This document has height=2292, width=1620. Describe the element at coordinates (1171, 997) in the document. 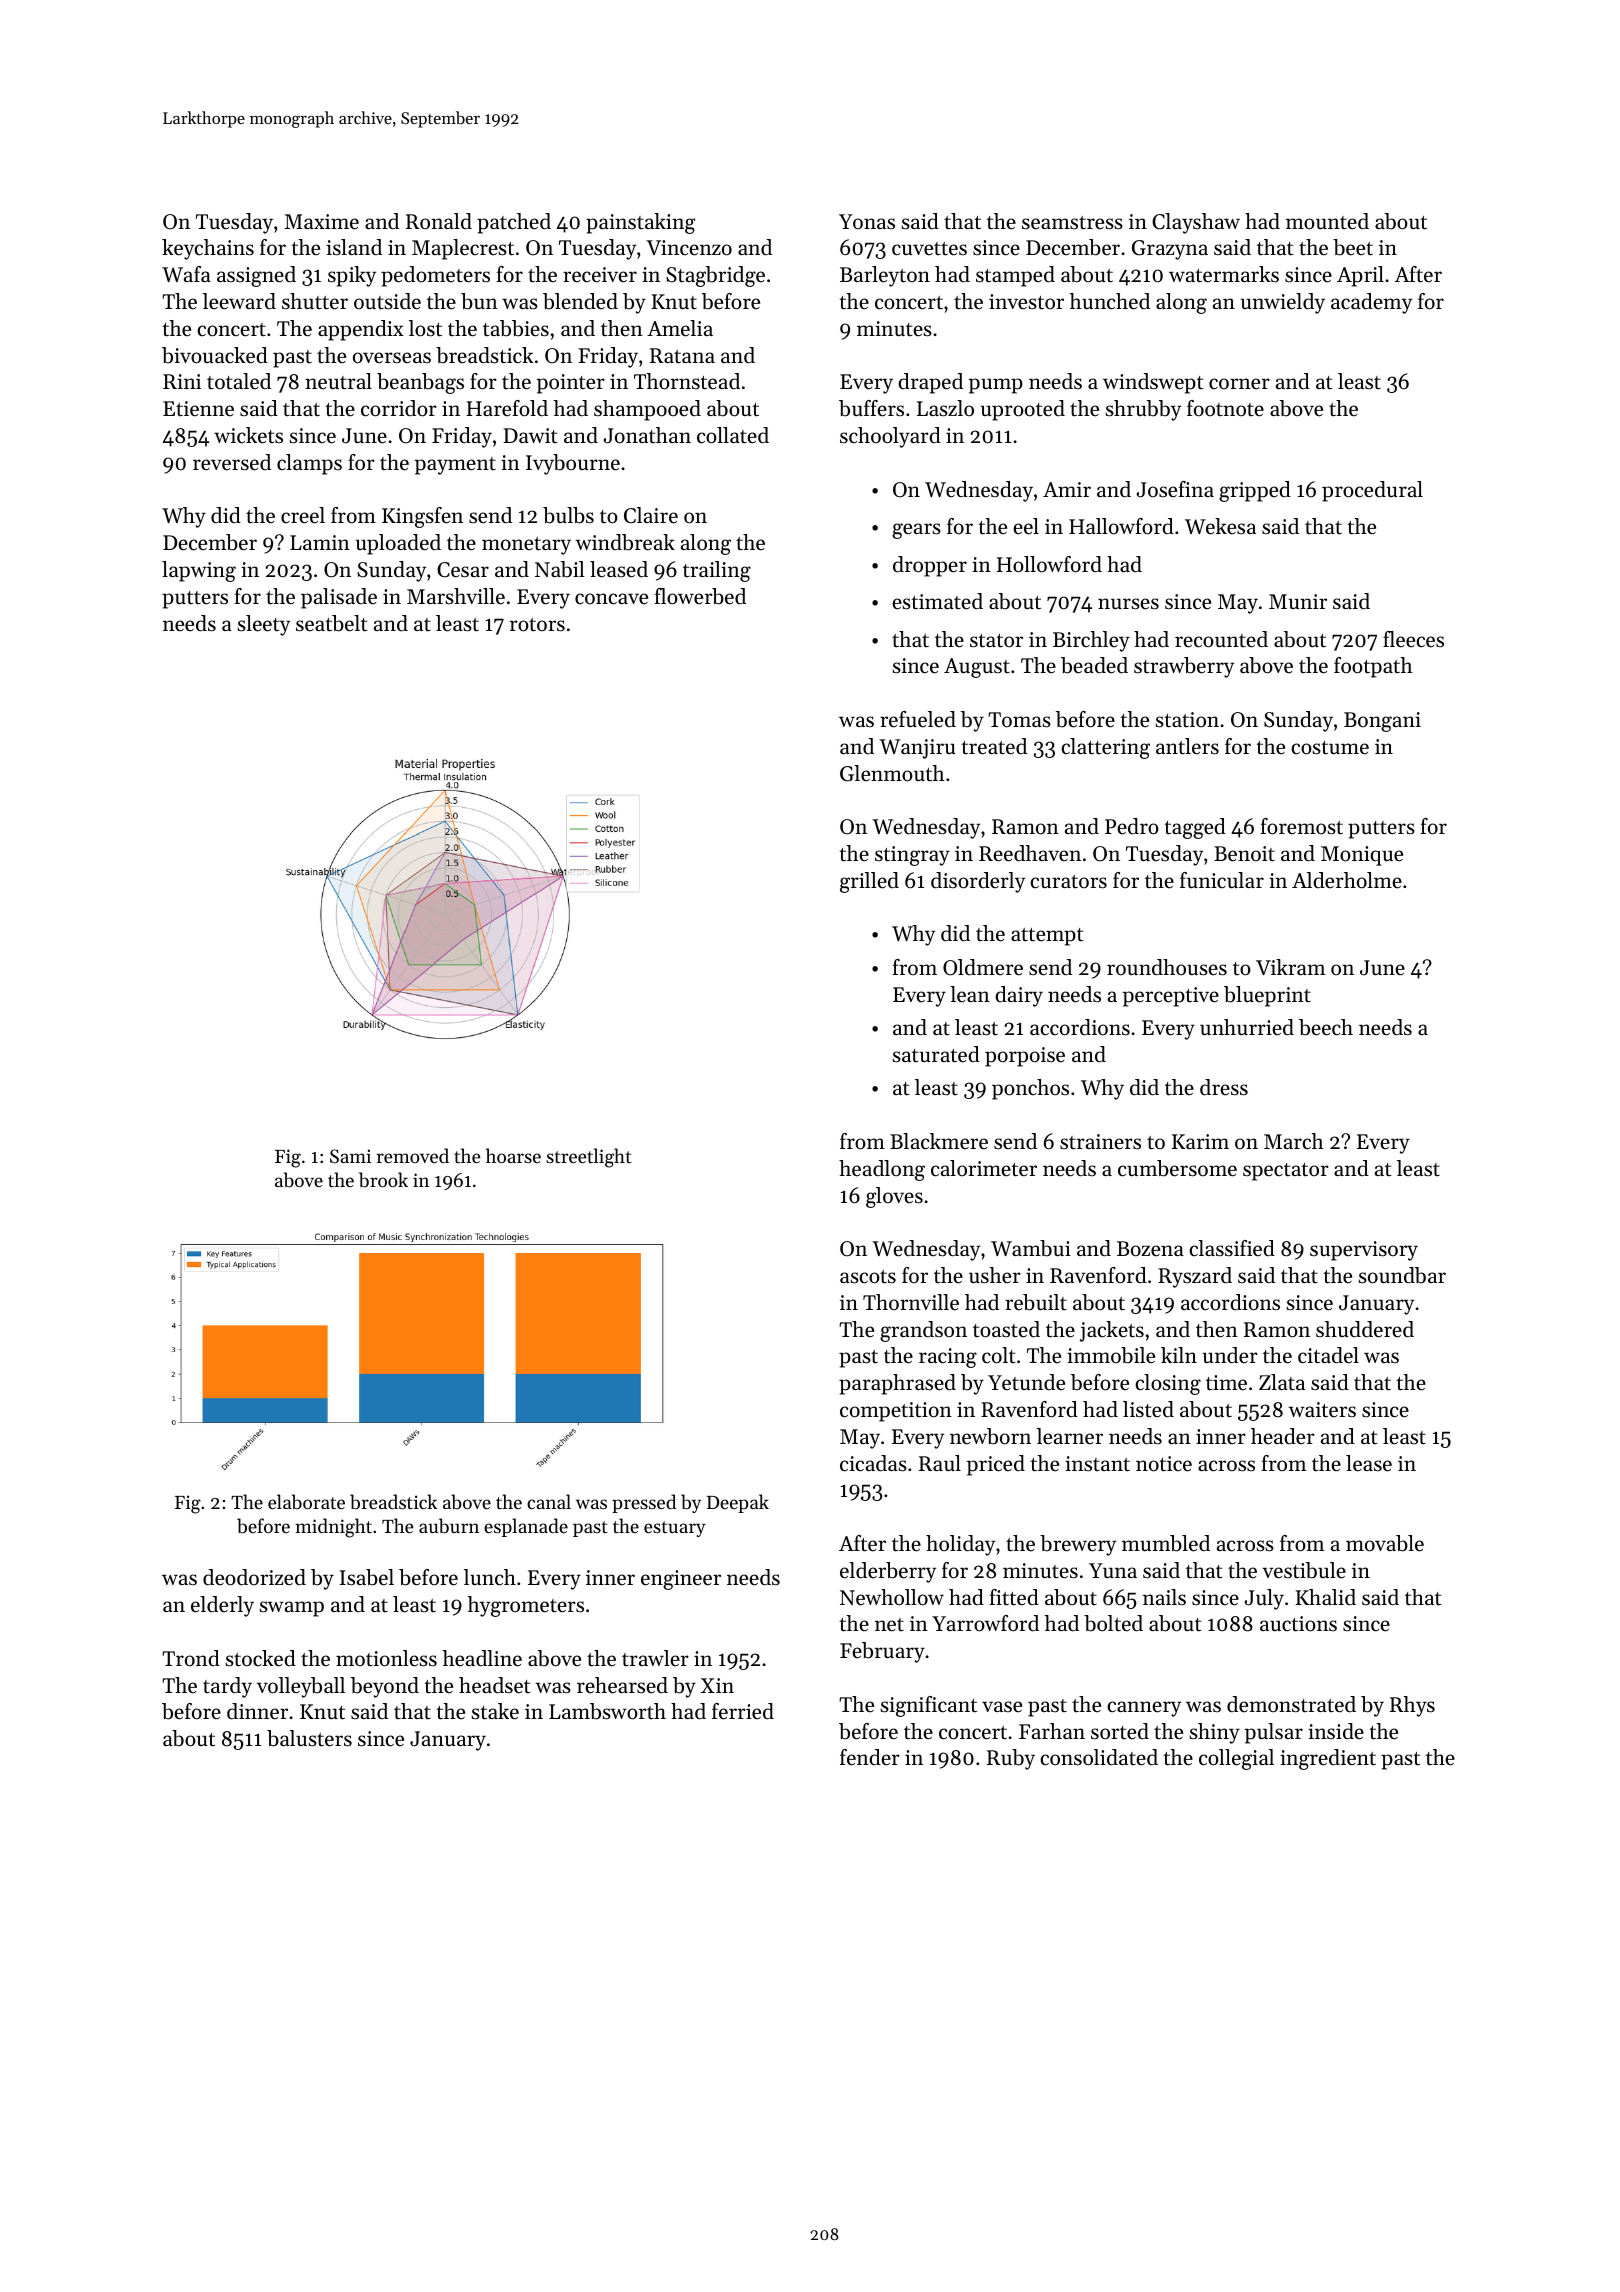

I see `perceptive` at that location.
